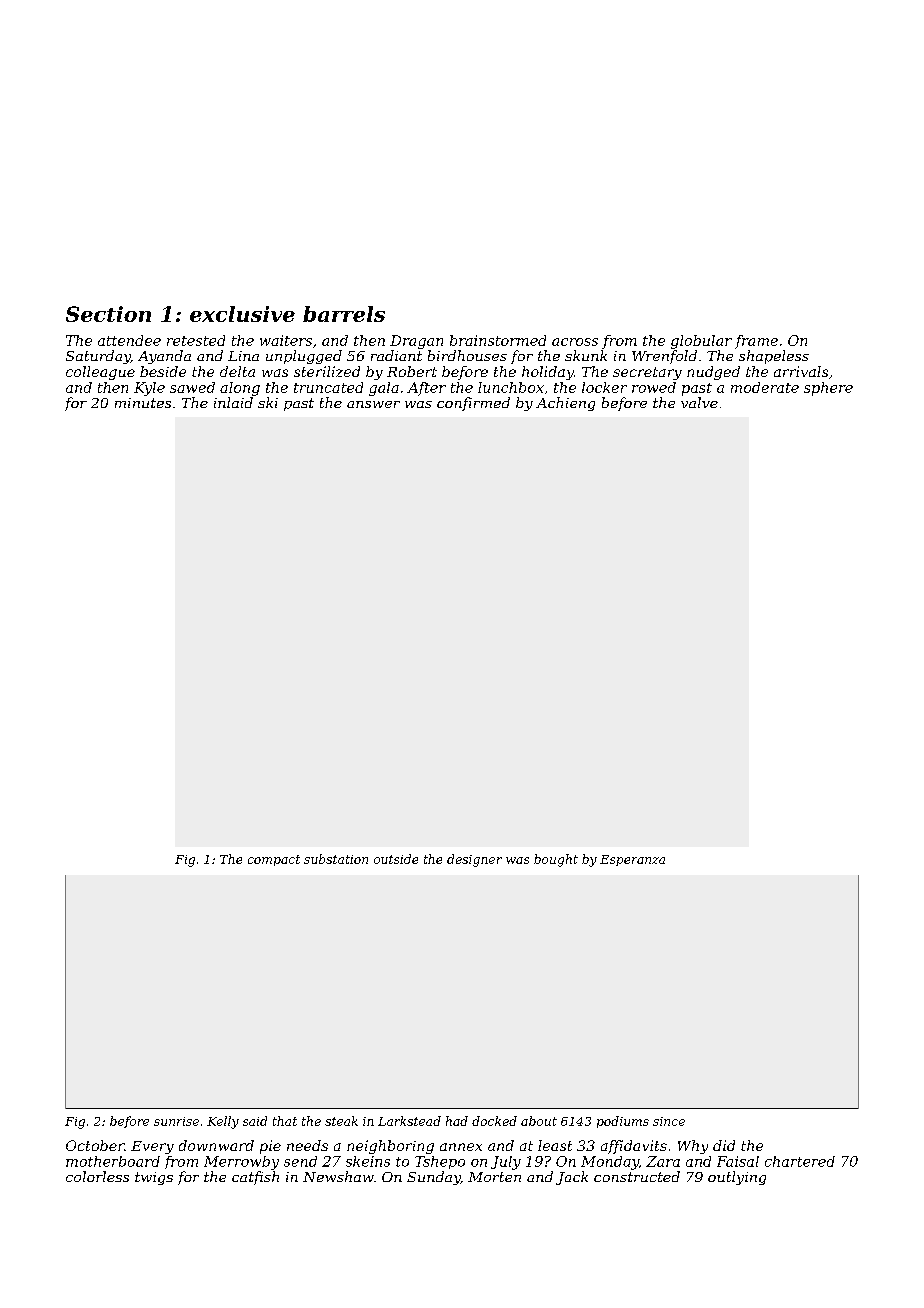 This page has height=1308, width=924. Describe the element at coordinates (242, 314) in the page. I see `exclusive` at that location.
